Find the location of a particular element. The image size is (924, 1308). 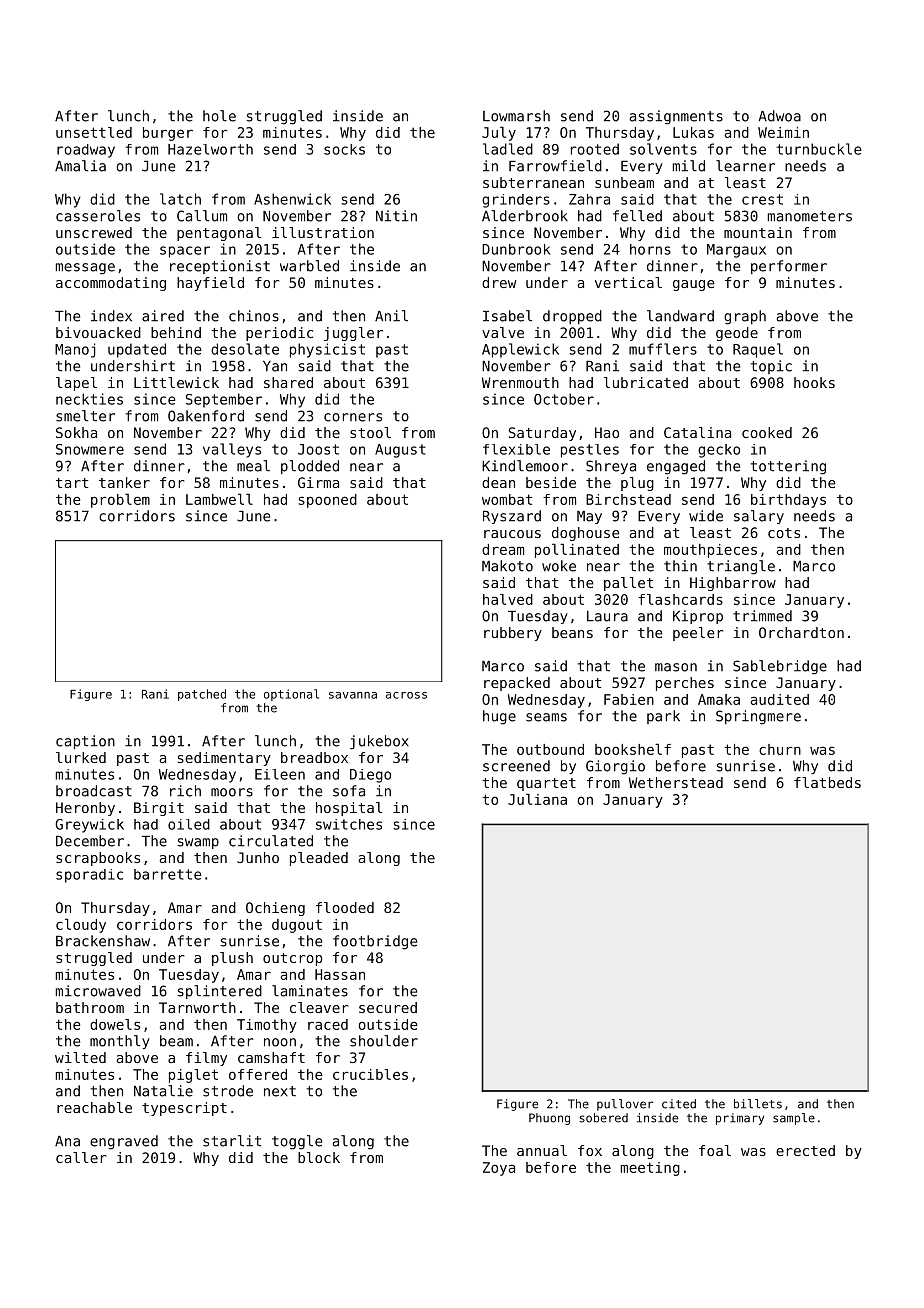

performer is located at coordinates (789, 267).
